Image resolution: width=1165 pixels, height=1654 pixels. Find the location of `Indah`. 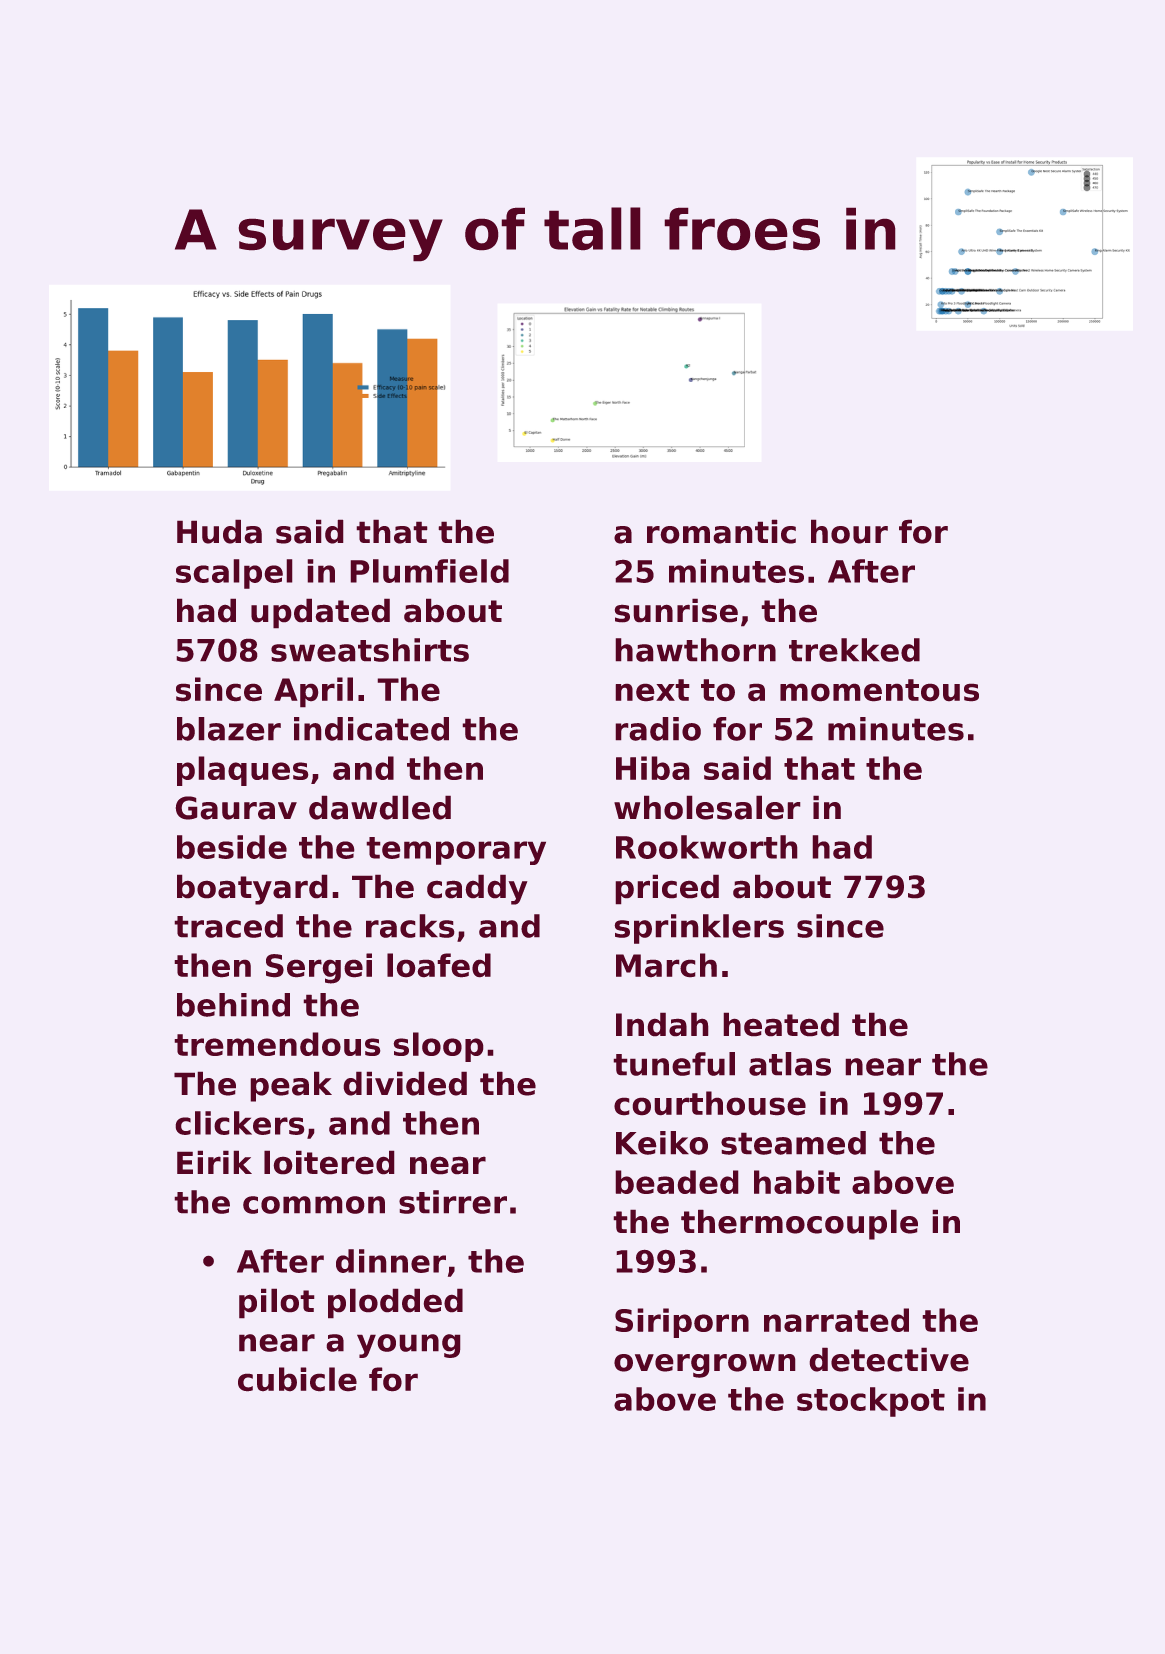

Indah is located at coordinates (662, 1024).
